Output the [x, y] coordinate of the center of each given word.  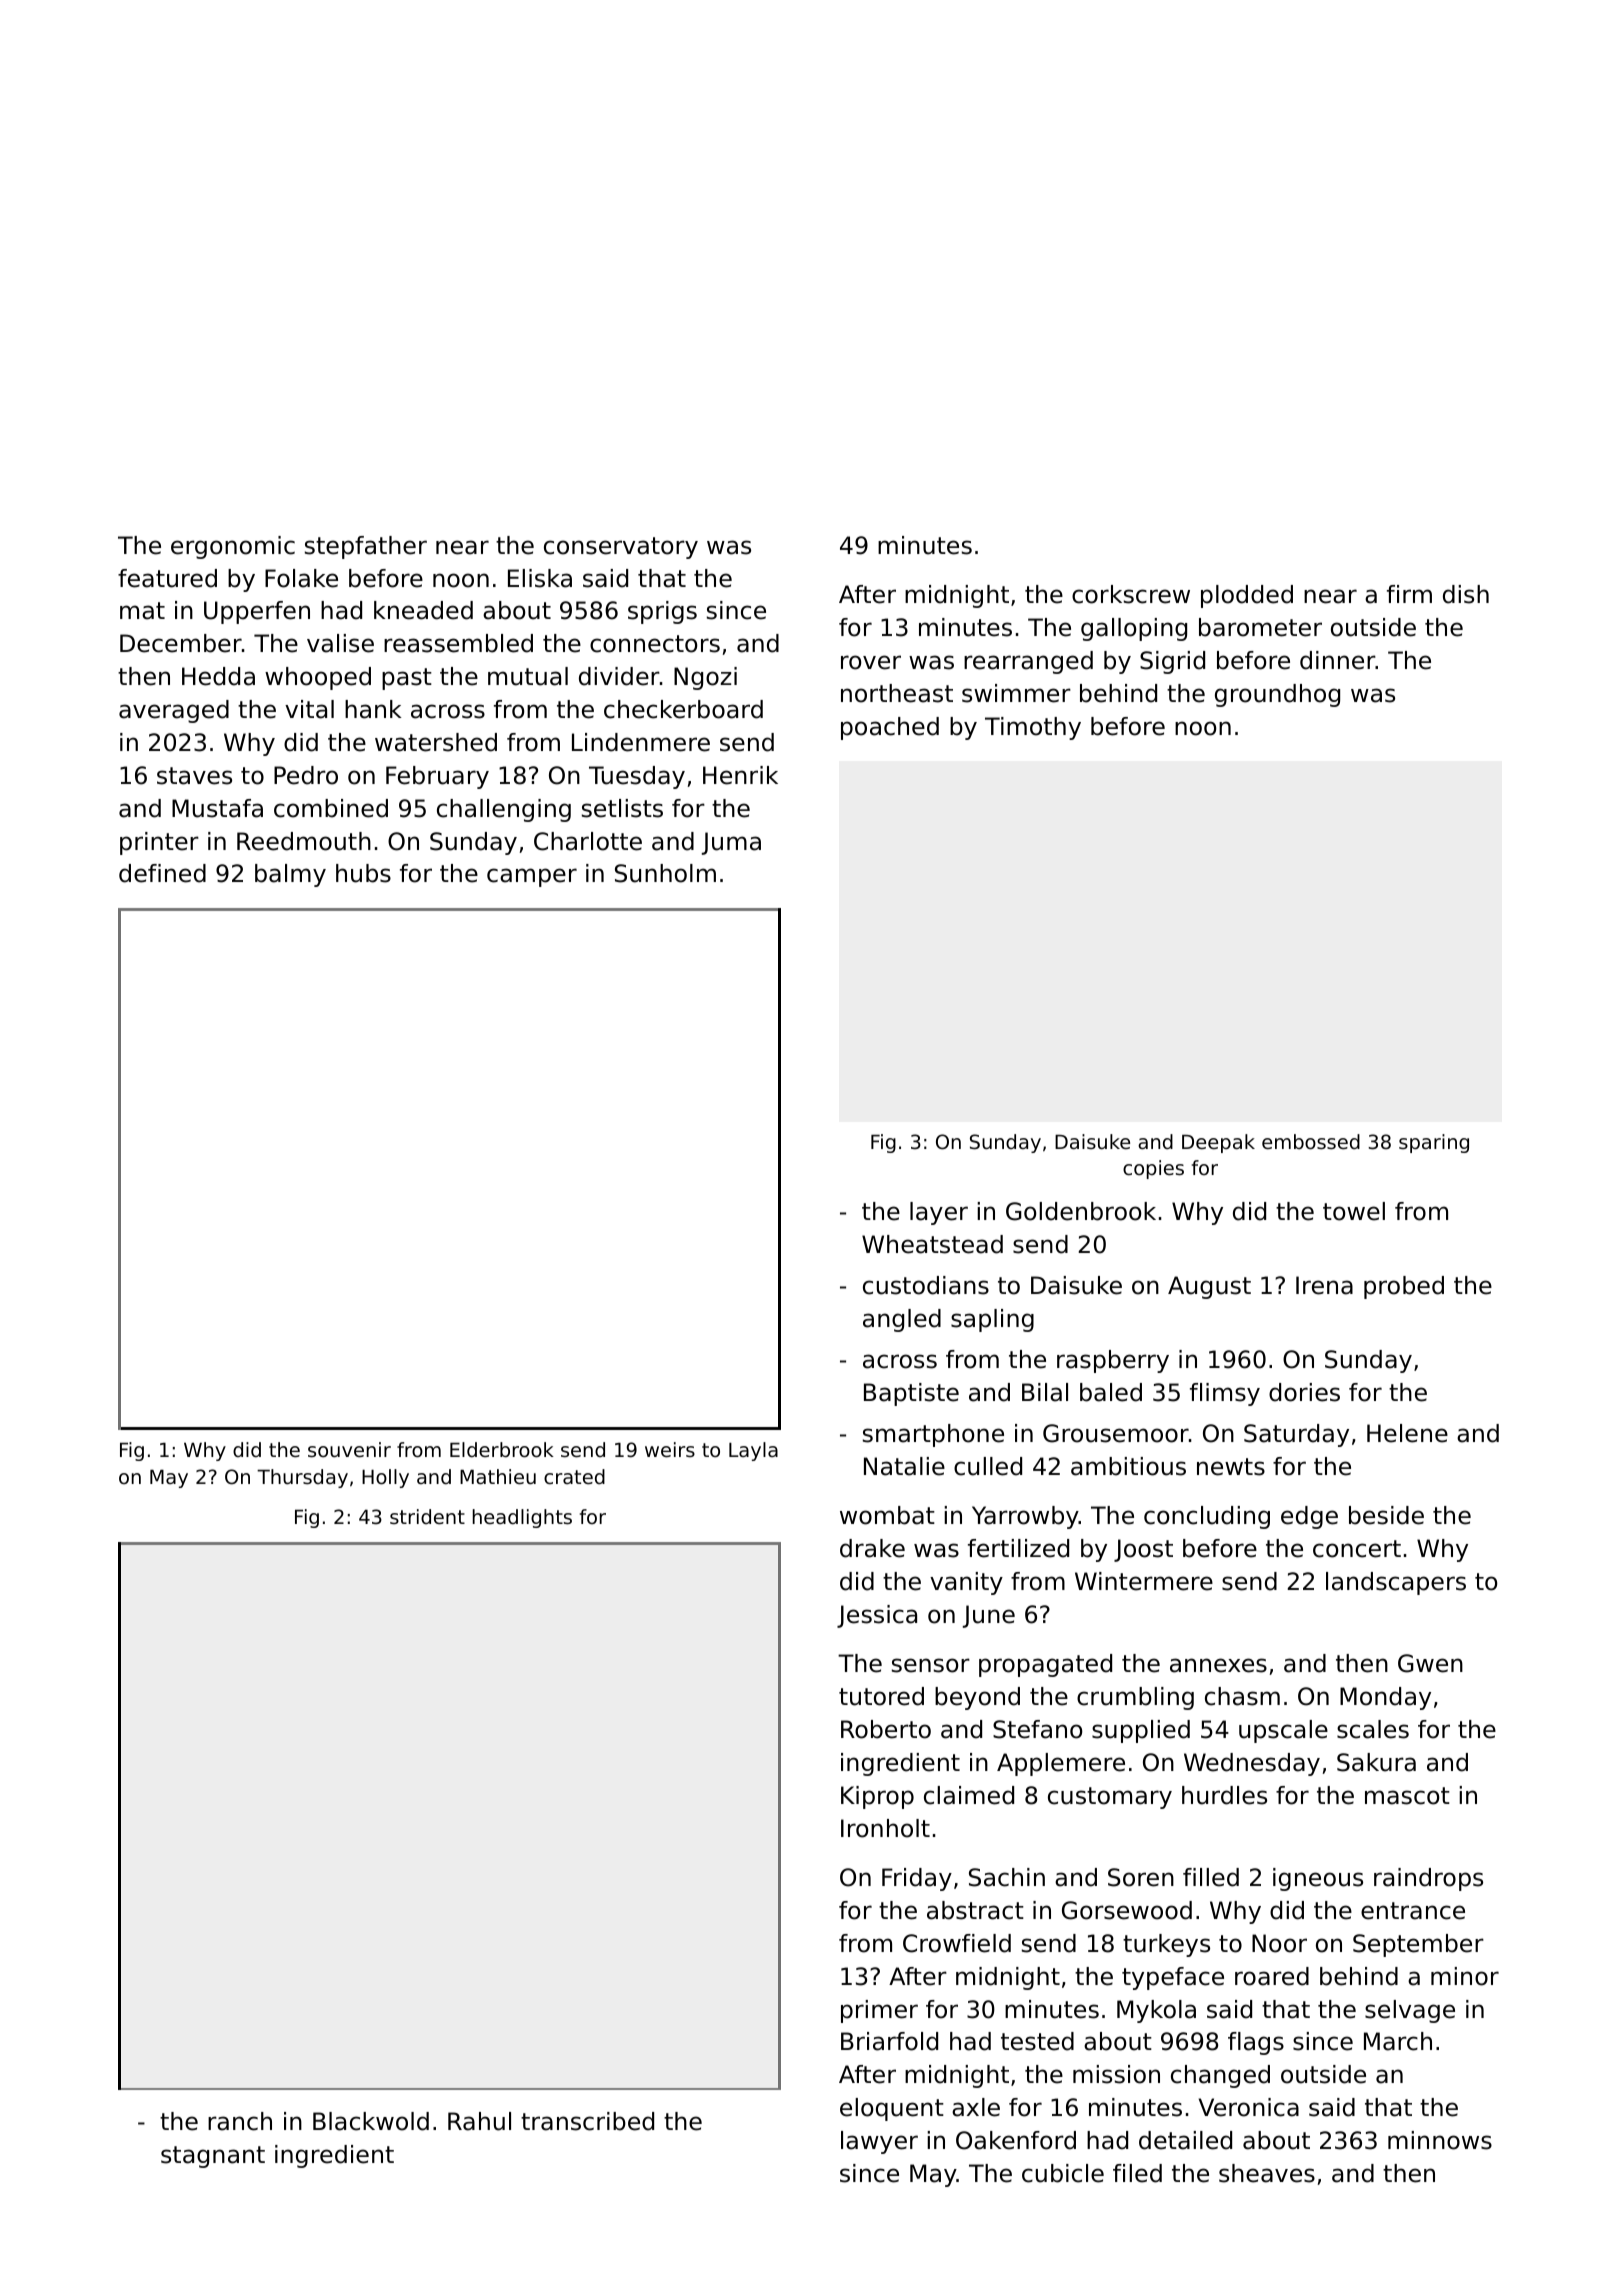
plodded [1247, 596]
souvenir [349, 1450]
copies [1153, 1169]
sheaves [1267, 2173]
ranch [240, 2121]
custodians [926, 1285]
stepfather [366, 547]
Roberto [886, 1729]
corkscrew [1131, 594]
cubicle [1063, 2173]
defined [162, 873]
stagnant [213, 2157]
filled [1211, 1877]
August [1209, 1287]
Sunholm [665, 873]
